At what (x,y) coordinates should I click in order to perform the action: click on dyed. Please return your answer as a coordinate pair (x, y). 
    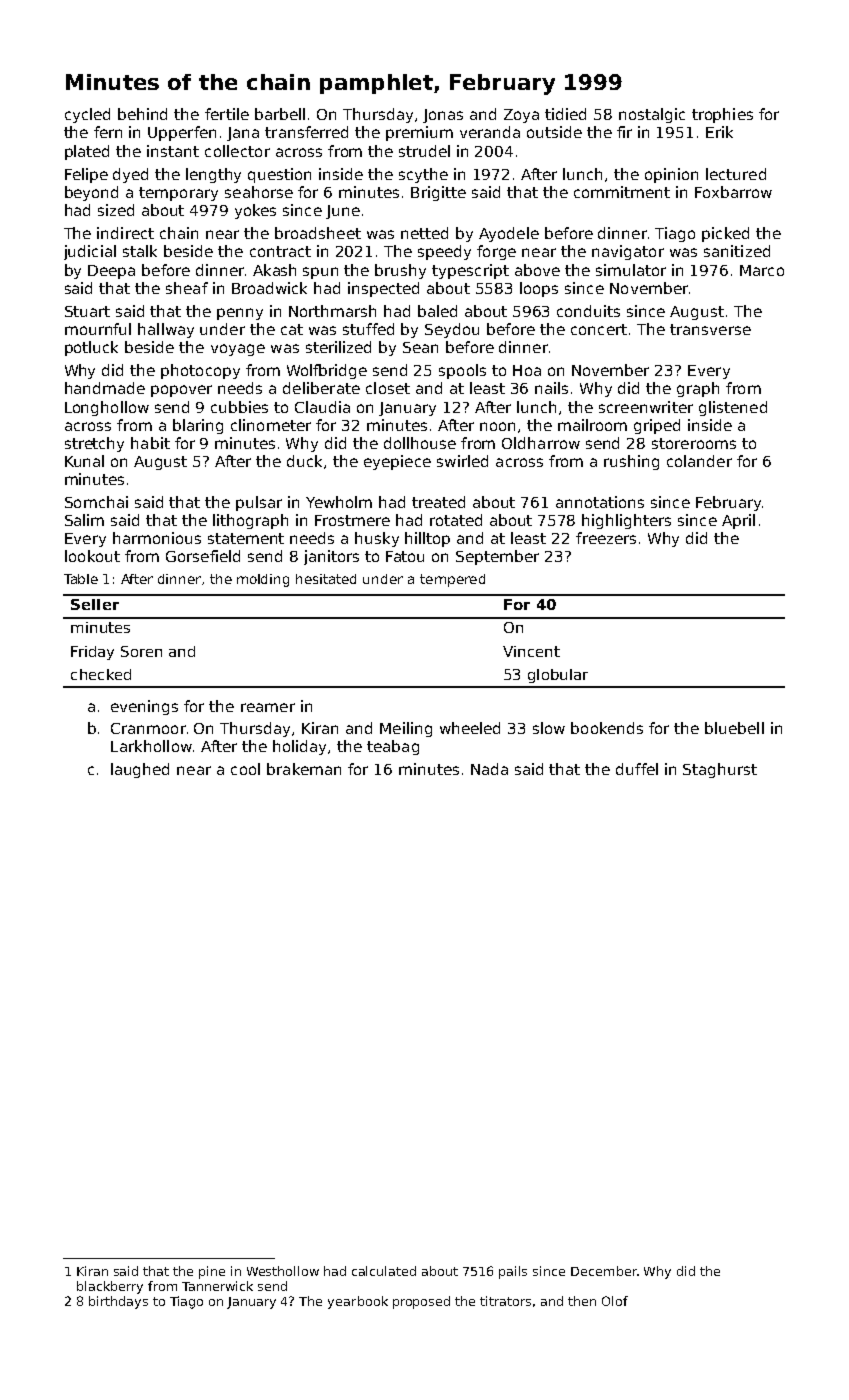
    Looking at the image, I should click on (130, 175).
